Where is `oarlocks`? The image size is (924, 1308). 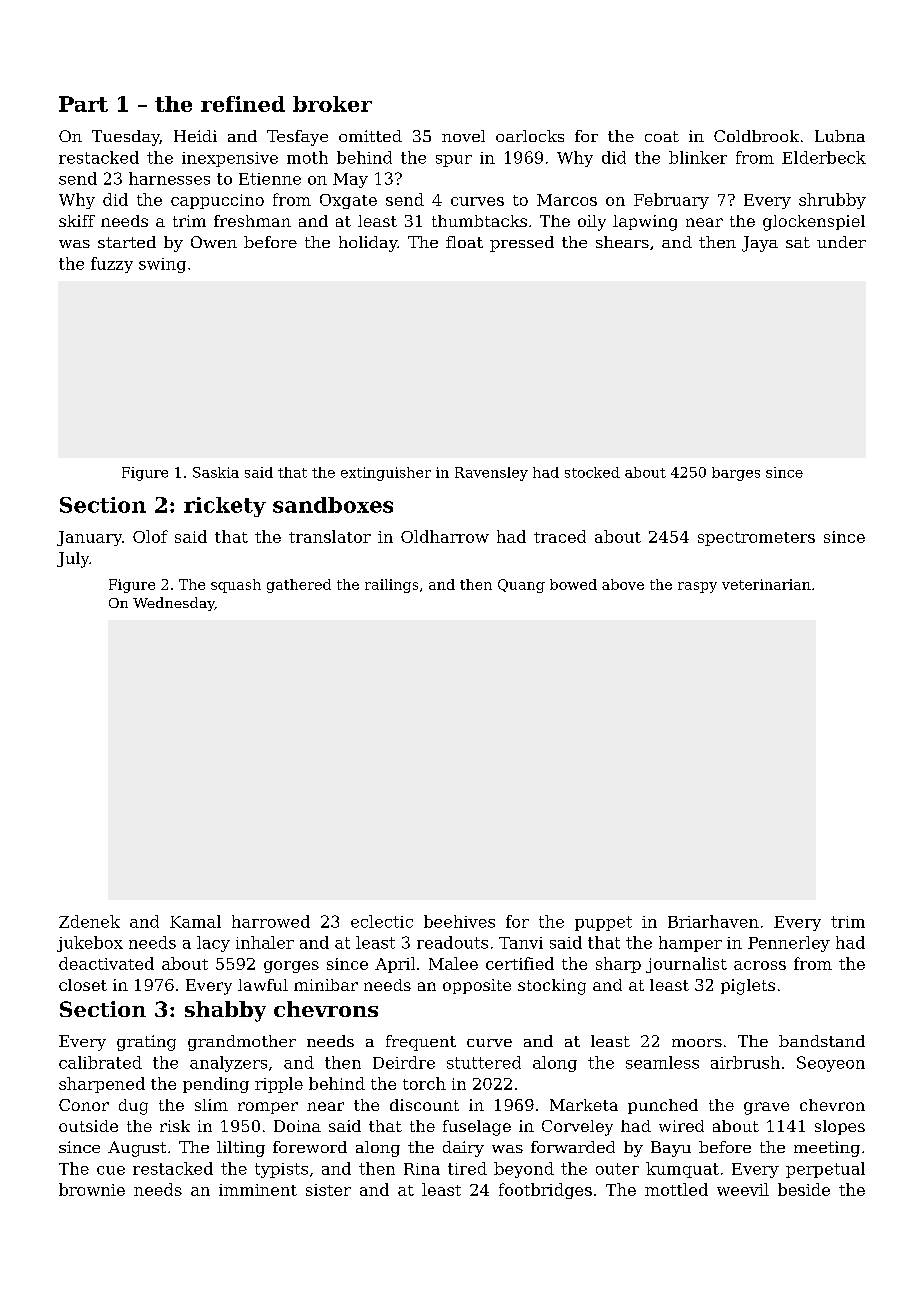 oarlocks is located at coordinates (530, 136).
